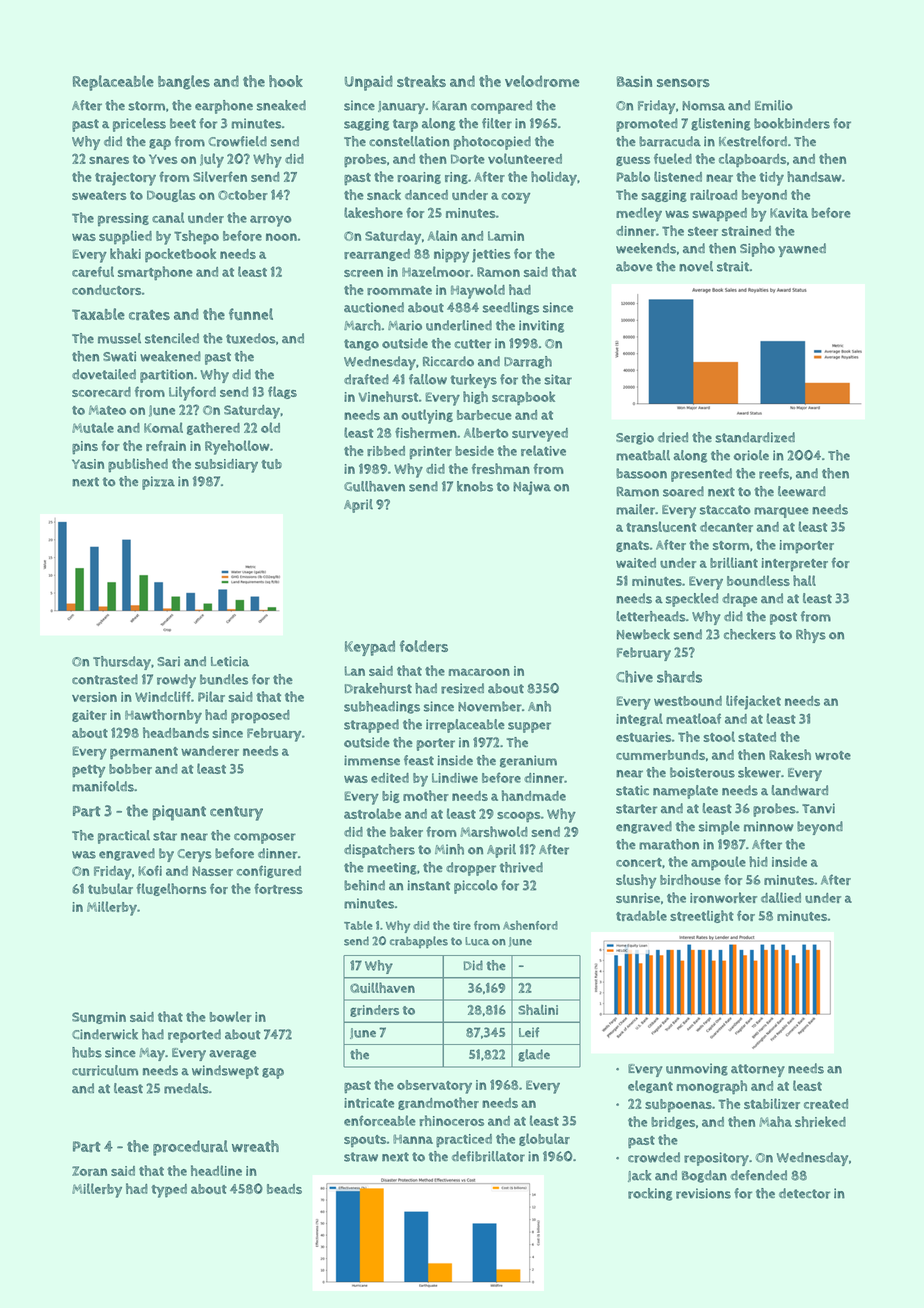 Image resolution: width=924 pixels, height=1308 pixels. I want to click on printer, so click(431, 452).
